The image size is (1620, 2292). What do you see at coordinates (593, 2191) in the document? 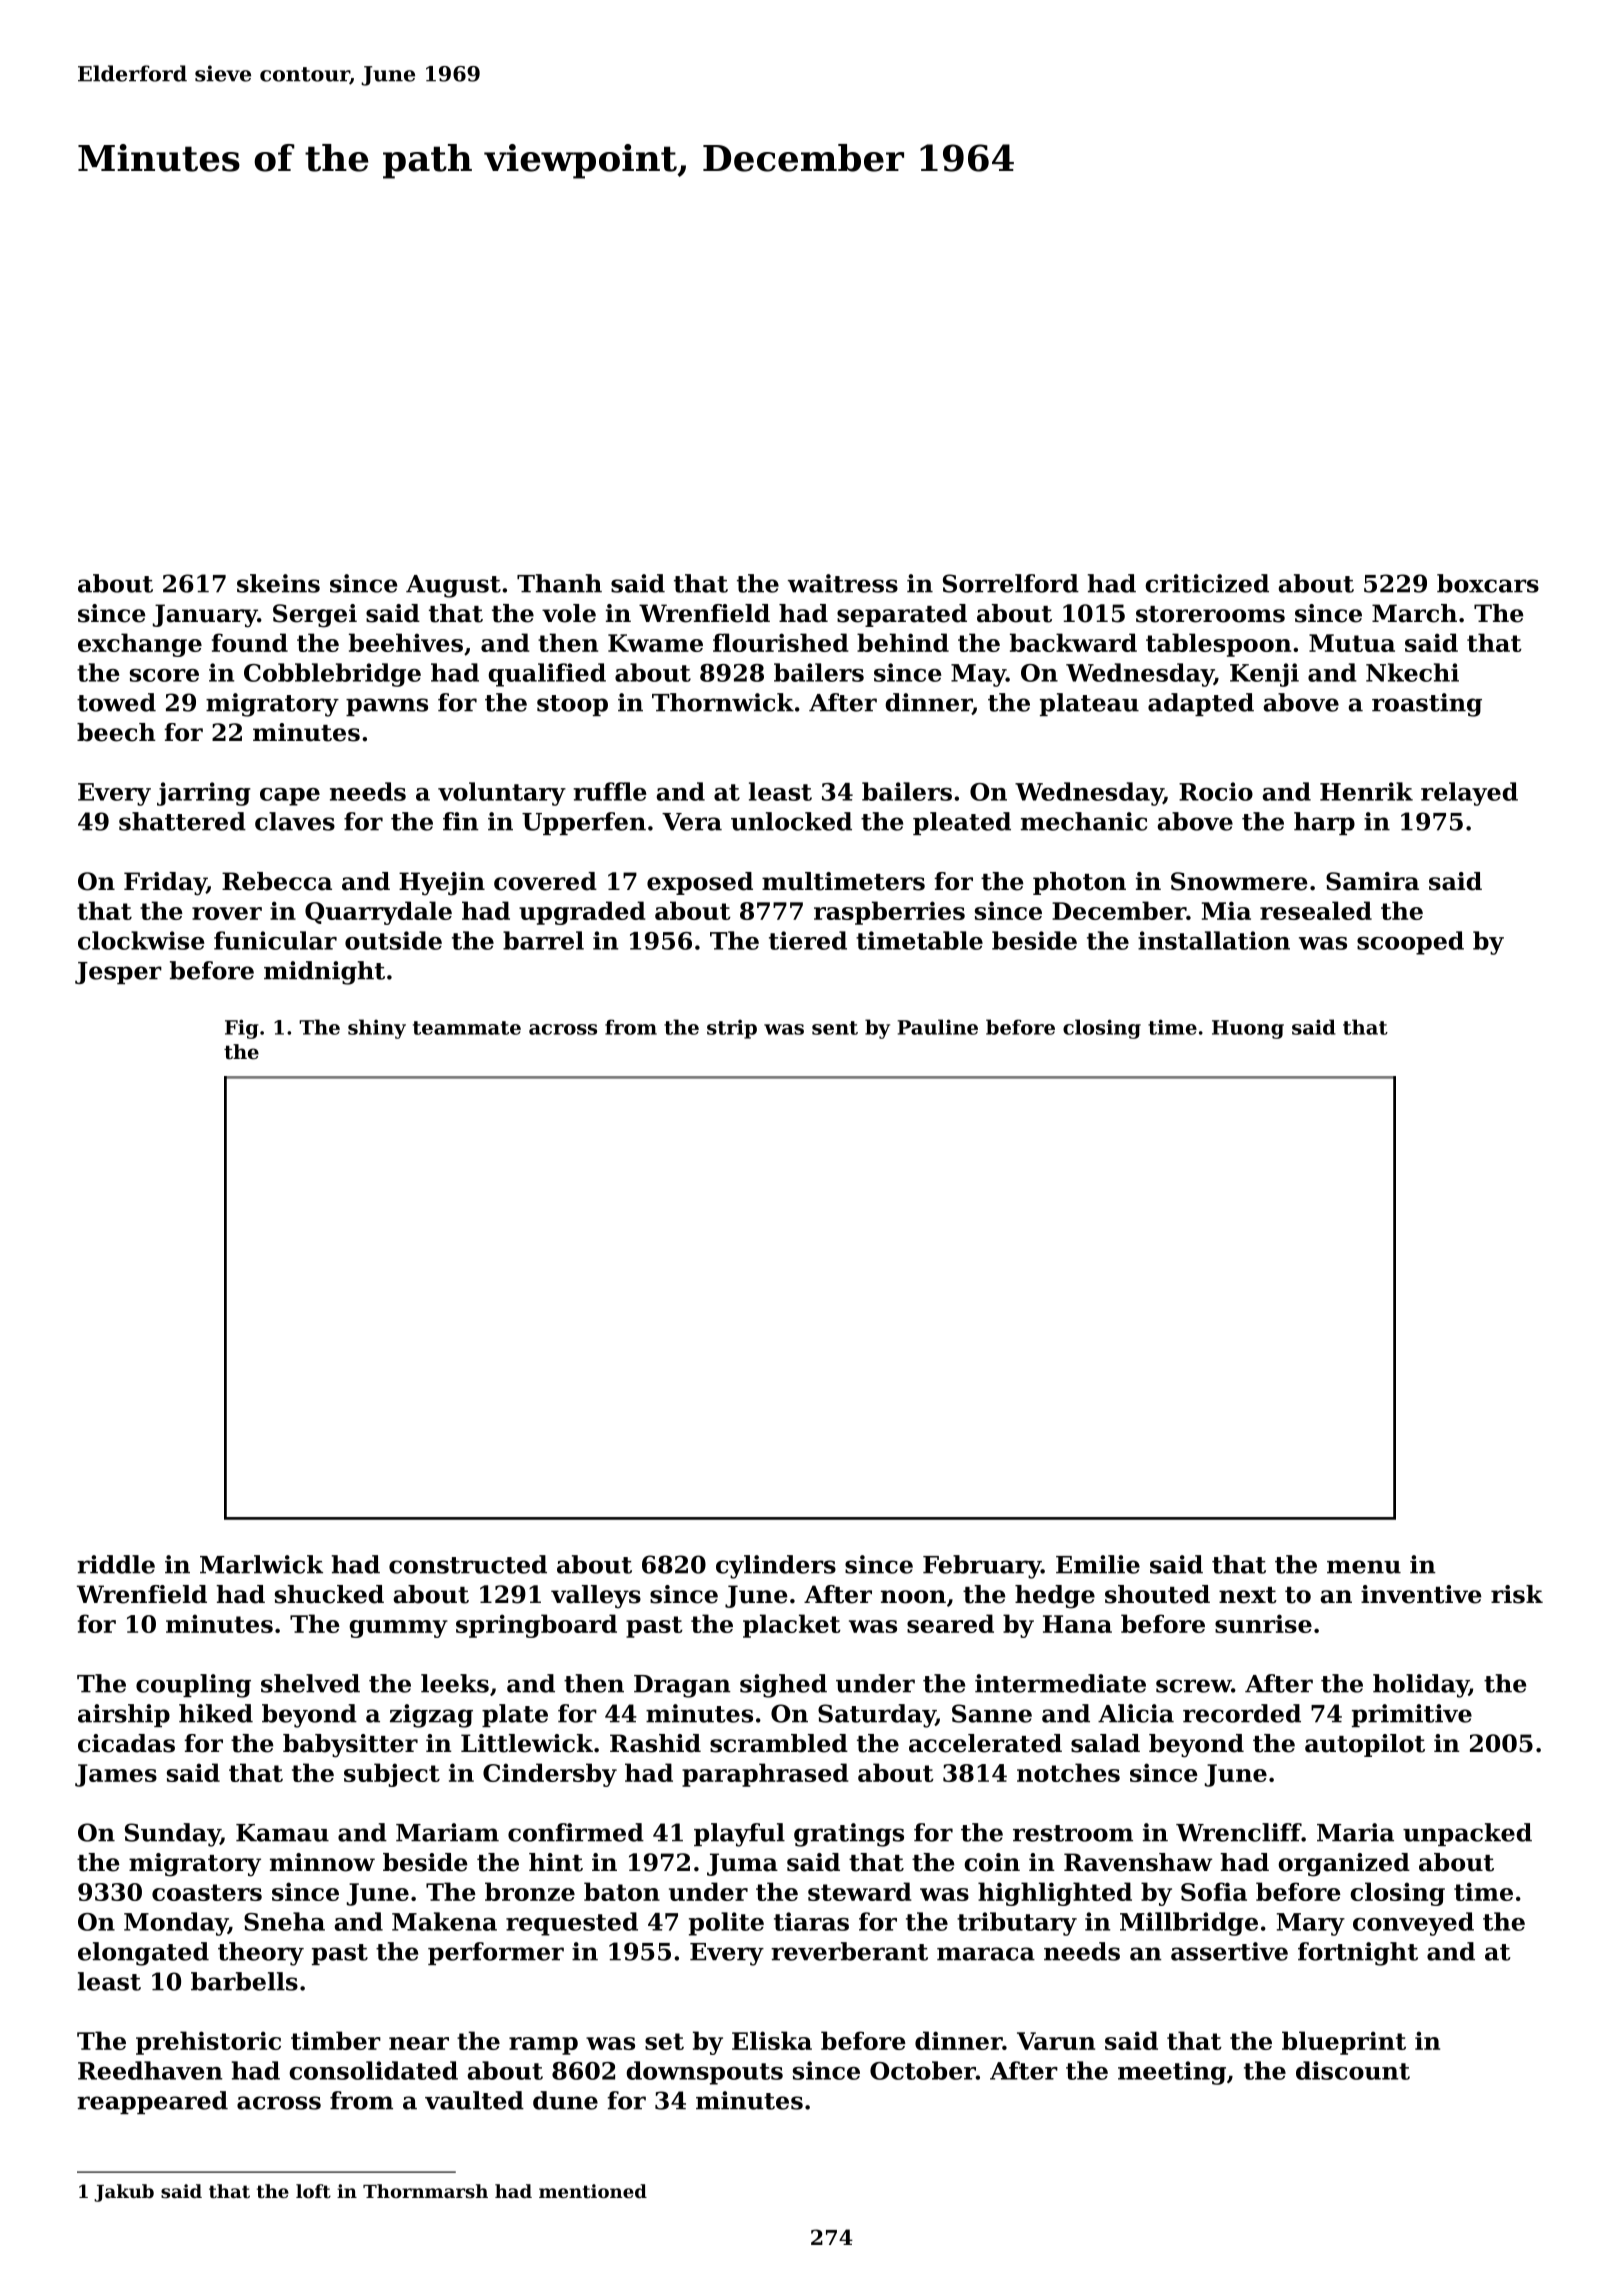
I see `mentioned` at bounding box center [593, 2191].
